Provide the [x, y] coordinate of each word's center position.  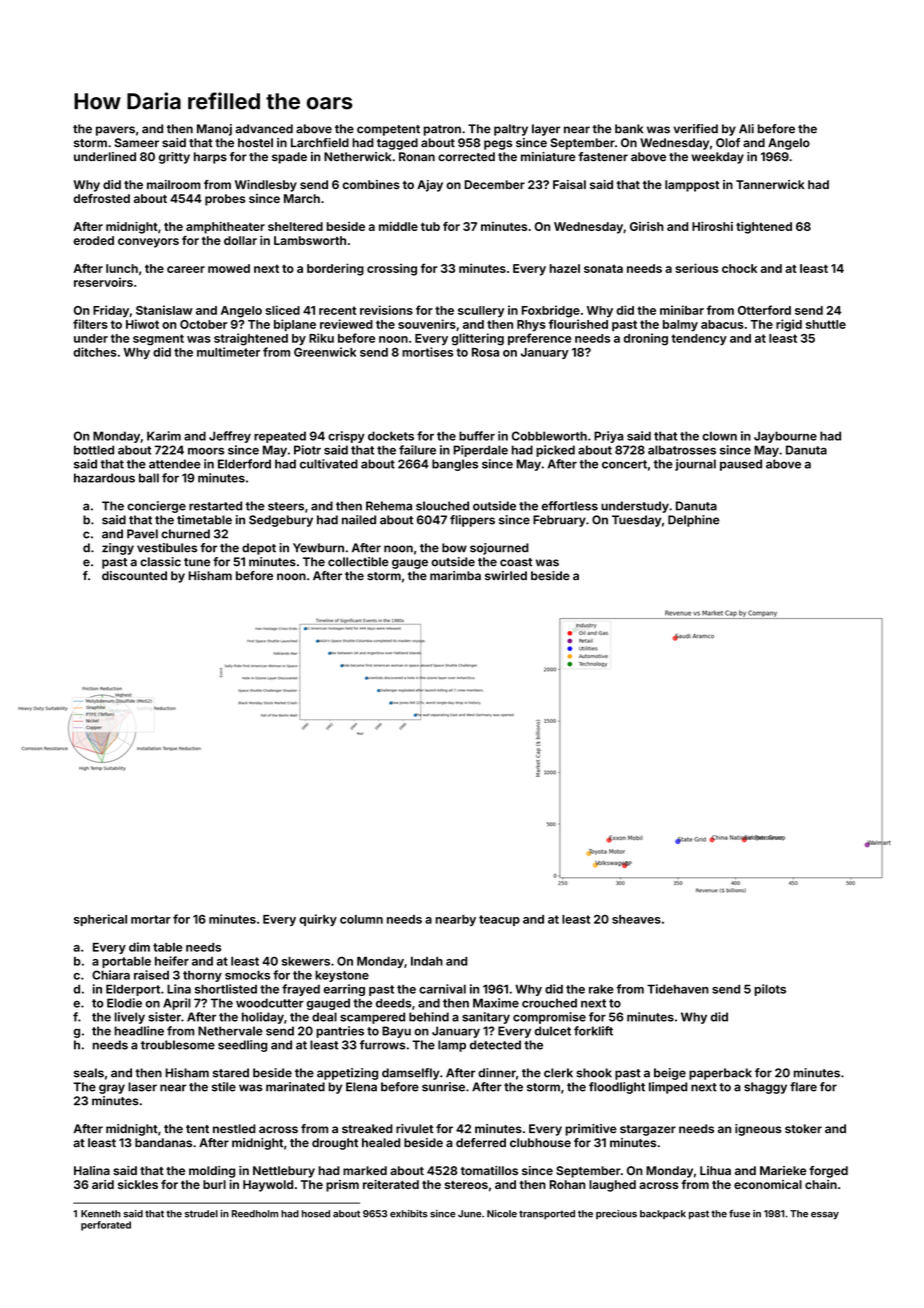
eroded [93, 240]
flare [803, 1087]
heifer [172, 961]
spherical [100, 920]
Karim [164, 436]
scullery [481, 311]
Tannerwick [770, 184]
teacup [499, 920]
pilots [770, 990]
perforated [106, 1226]
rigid [789, 325]
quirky [318, 920]
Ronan [417, 157]
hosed [316, 1214]
